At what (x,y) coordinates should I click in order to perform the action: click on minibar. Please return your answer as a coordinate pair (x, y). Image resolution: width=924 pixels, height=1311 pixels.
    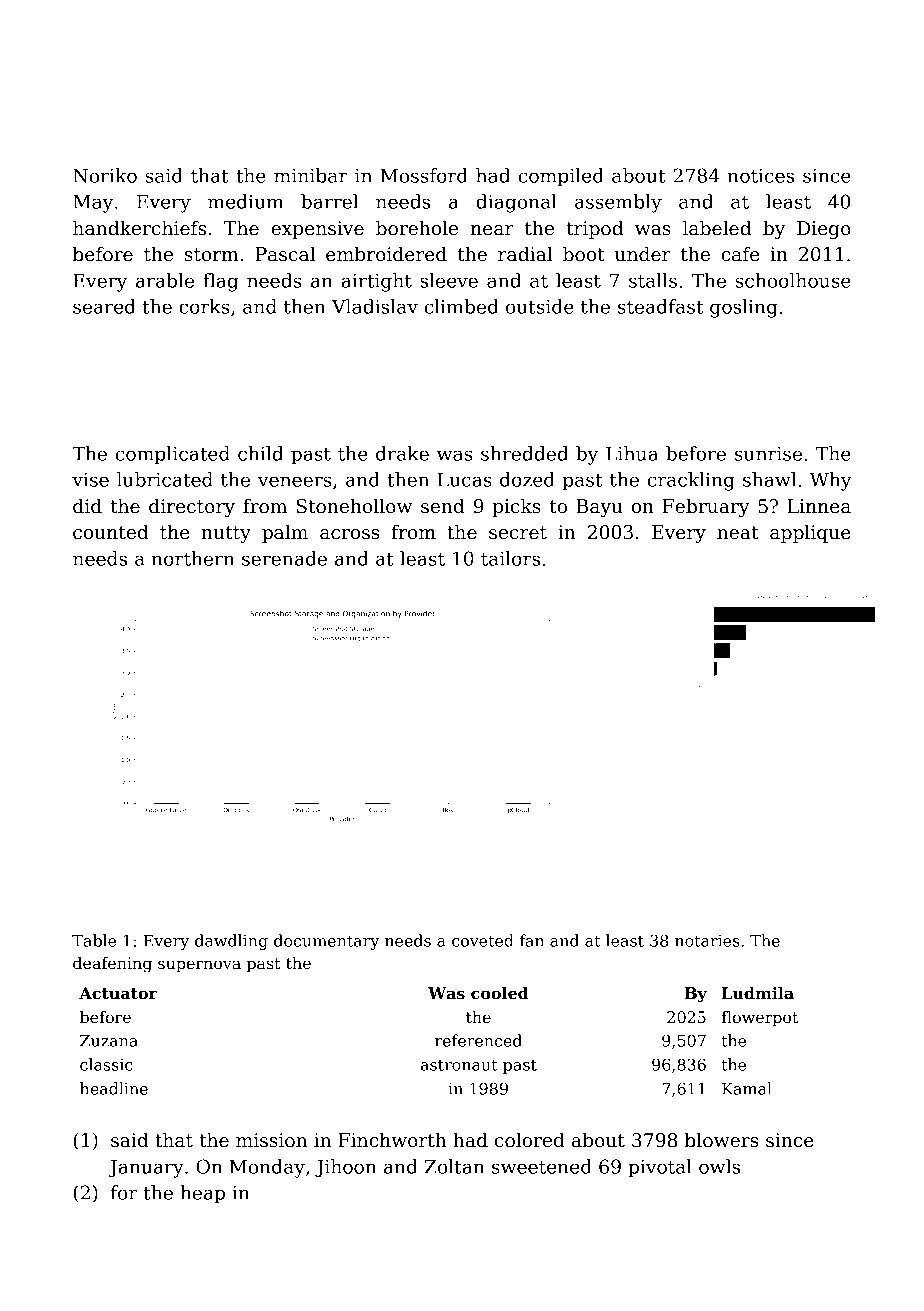
    Looking at the image, I should click on (311, 175).
